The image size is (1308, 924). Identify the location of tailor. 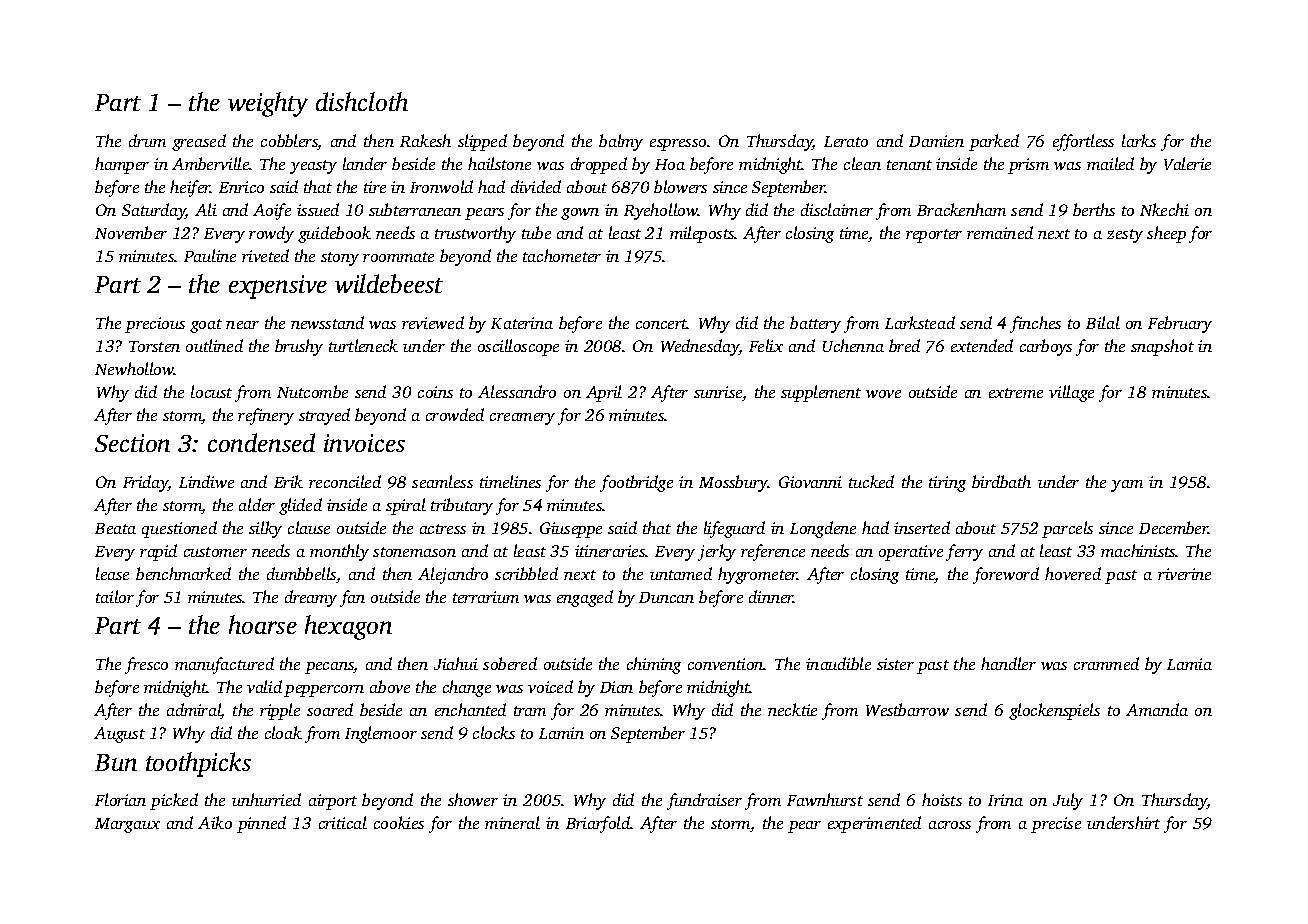
(115, 596).
